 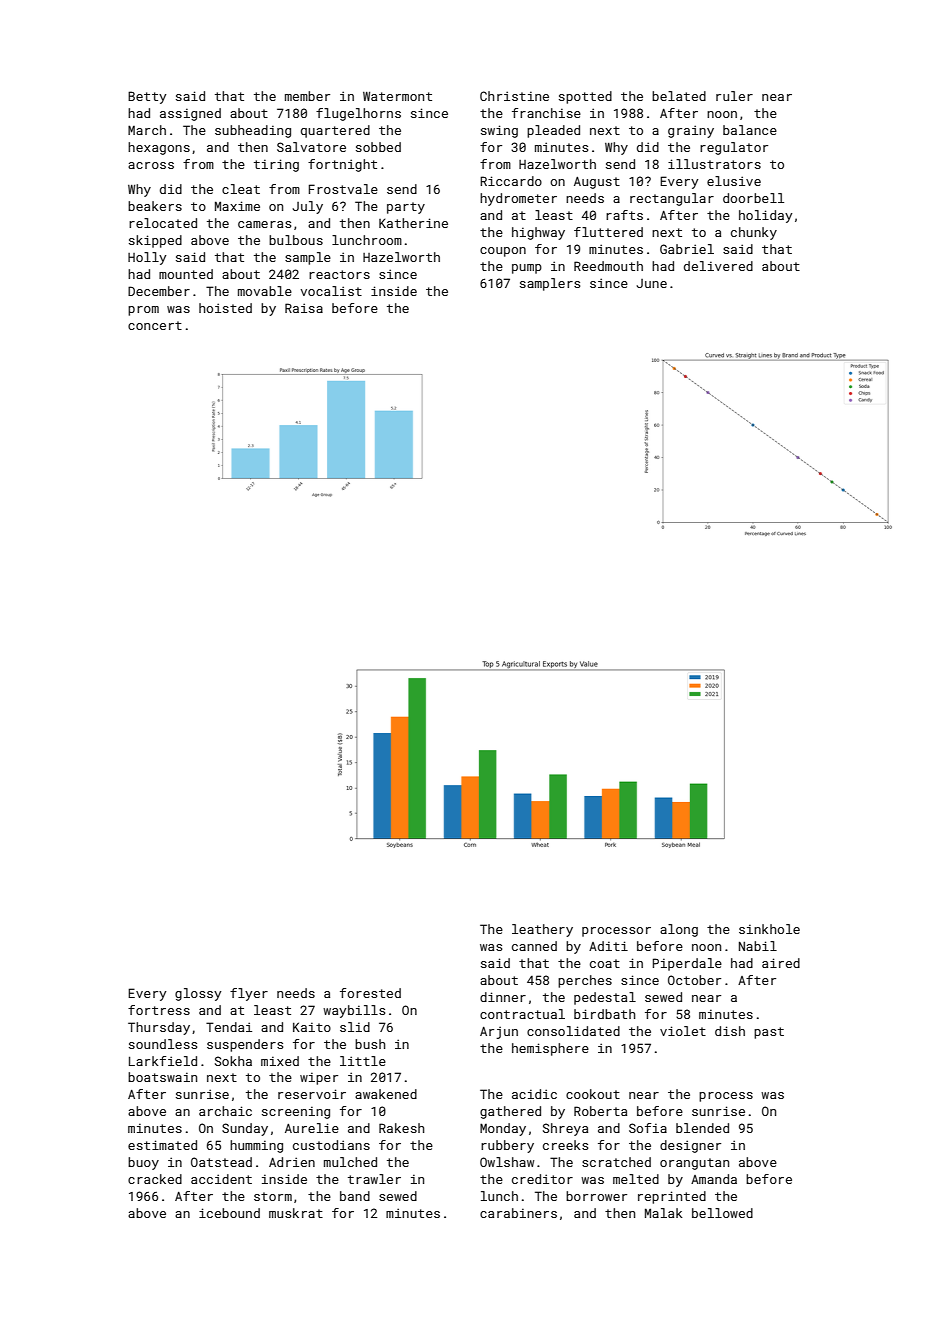 What do you see at coordinates (679, 930) in the screenshot?
I see `along` at bounding box center [679, 930].
